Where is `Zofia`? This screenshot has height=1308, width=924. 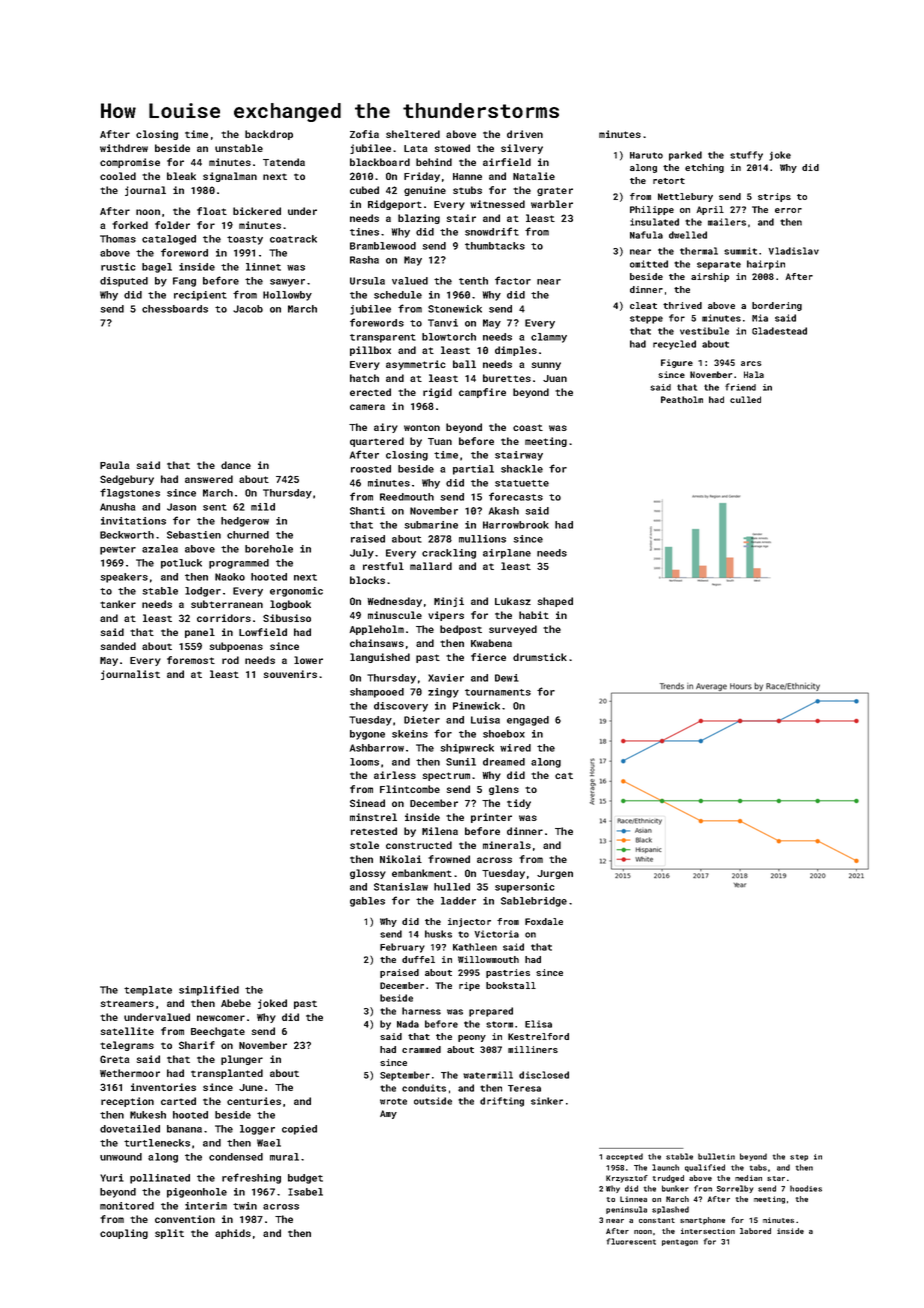 Zofia is located at coordinates (364, 134).
